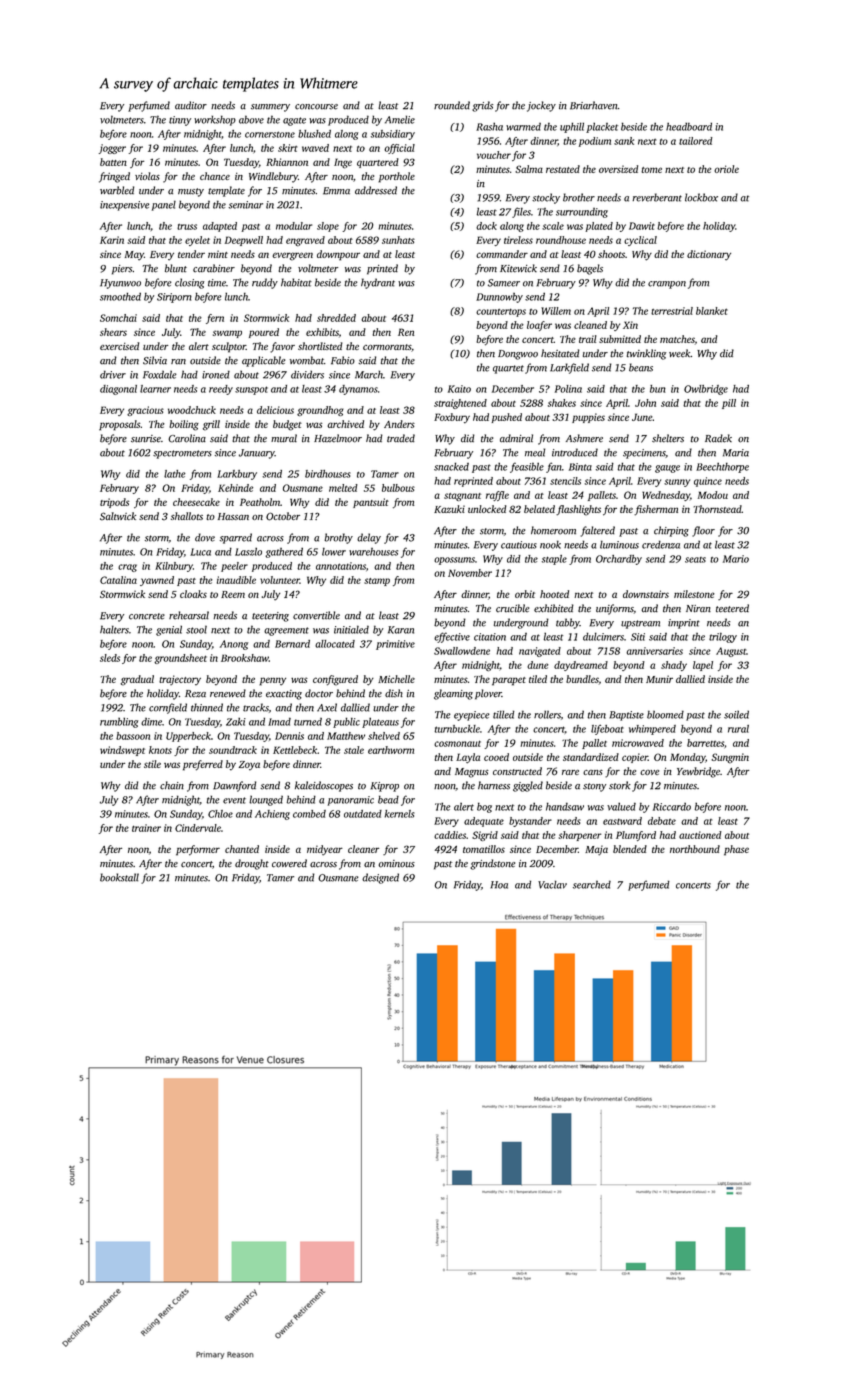  Describe the element at coordinates (220, 227) in the screenshot. I see `adapted` at that location.
